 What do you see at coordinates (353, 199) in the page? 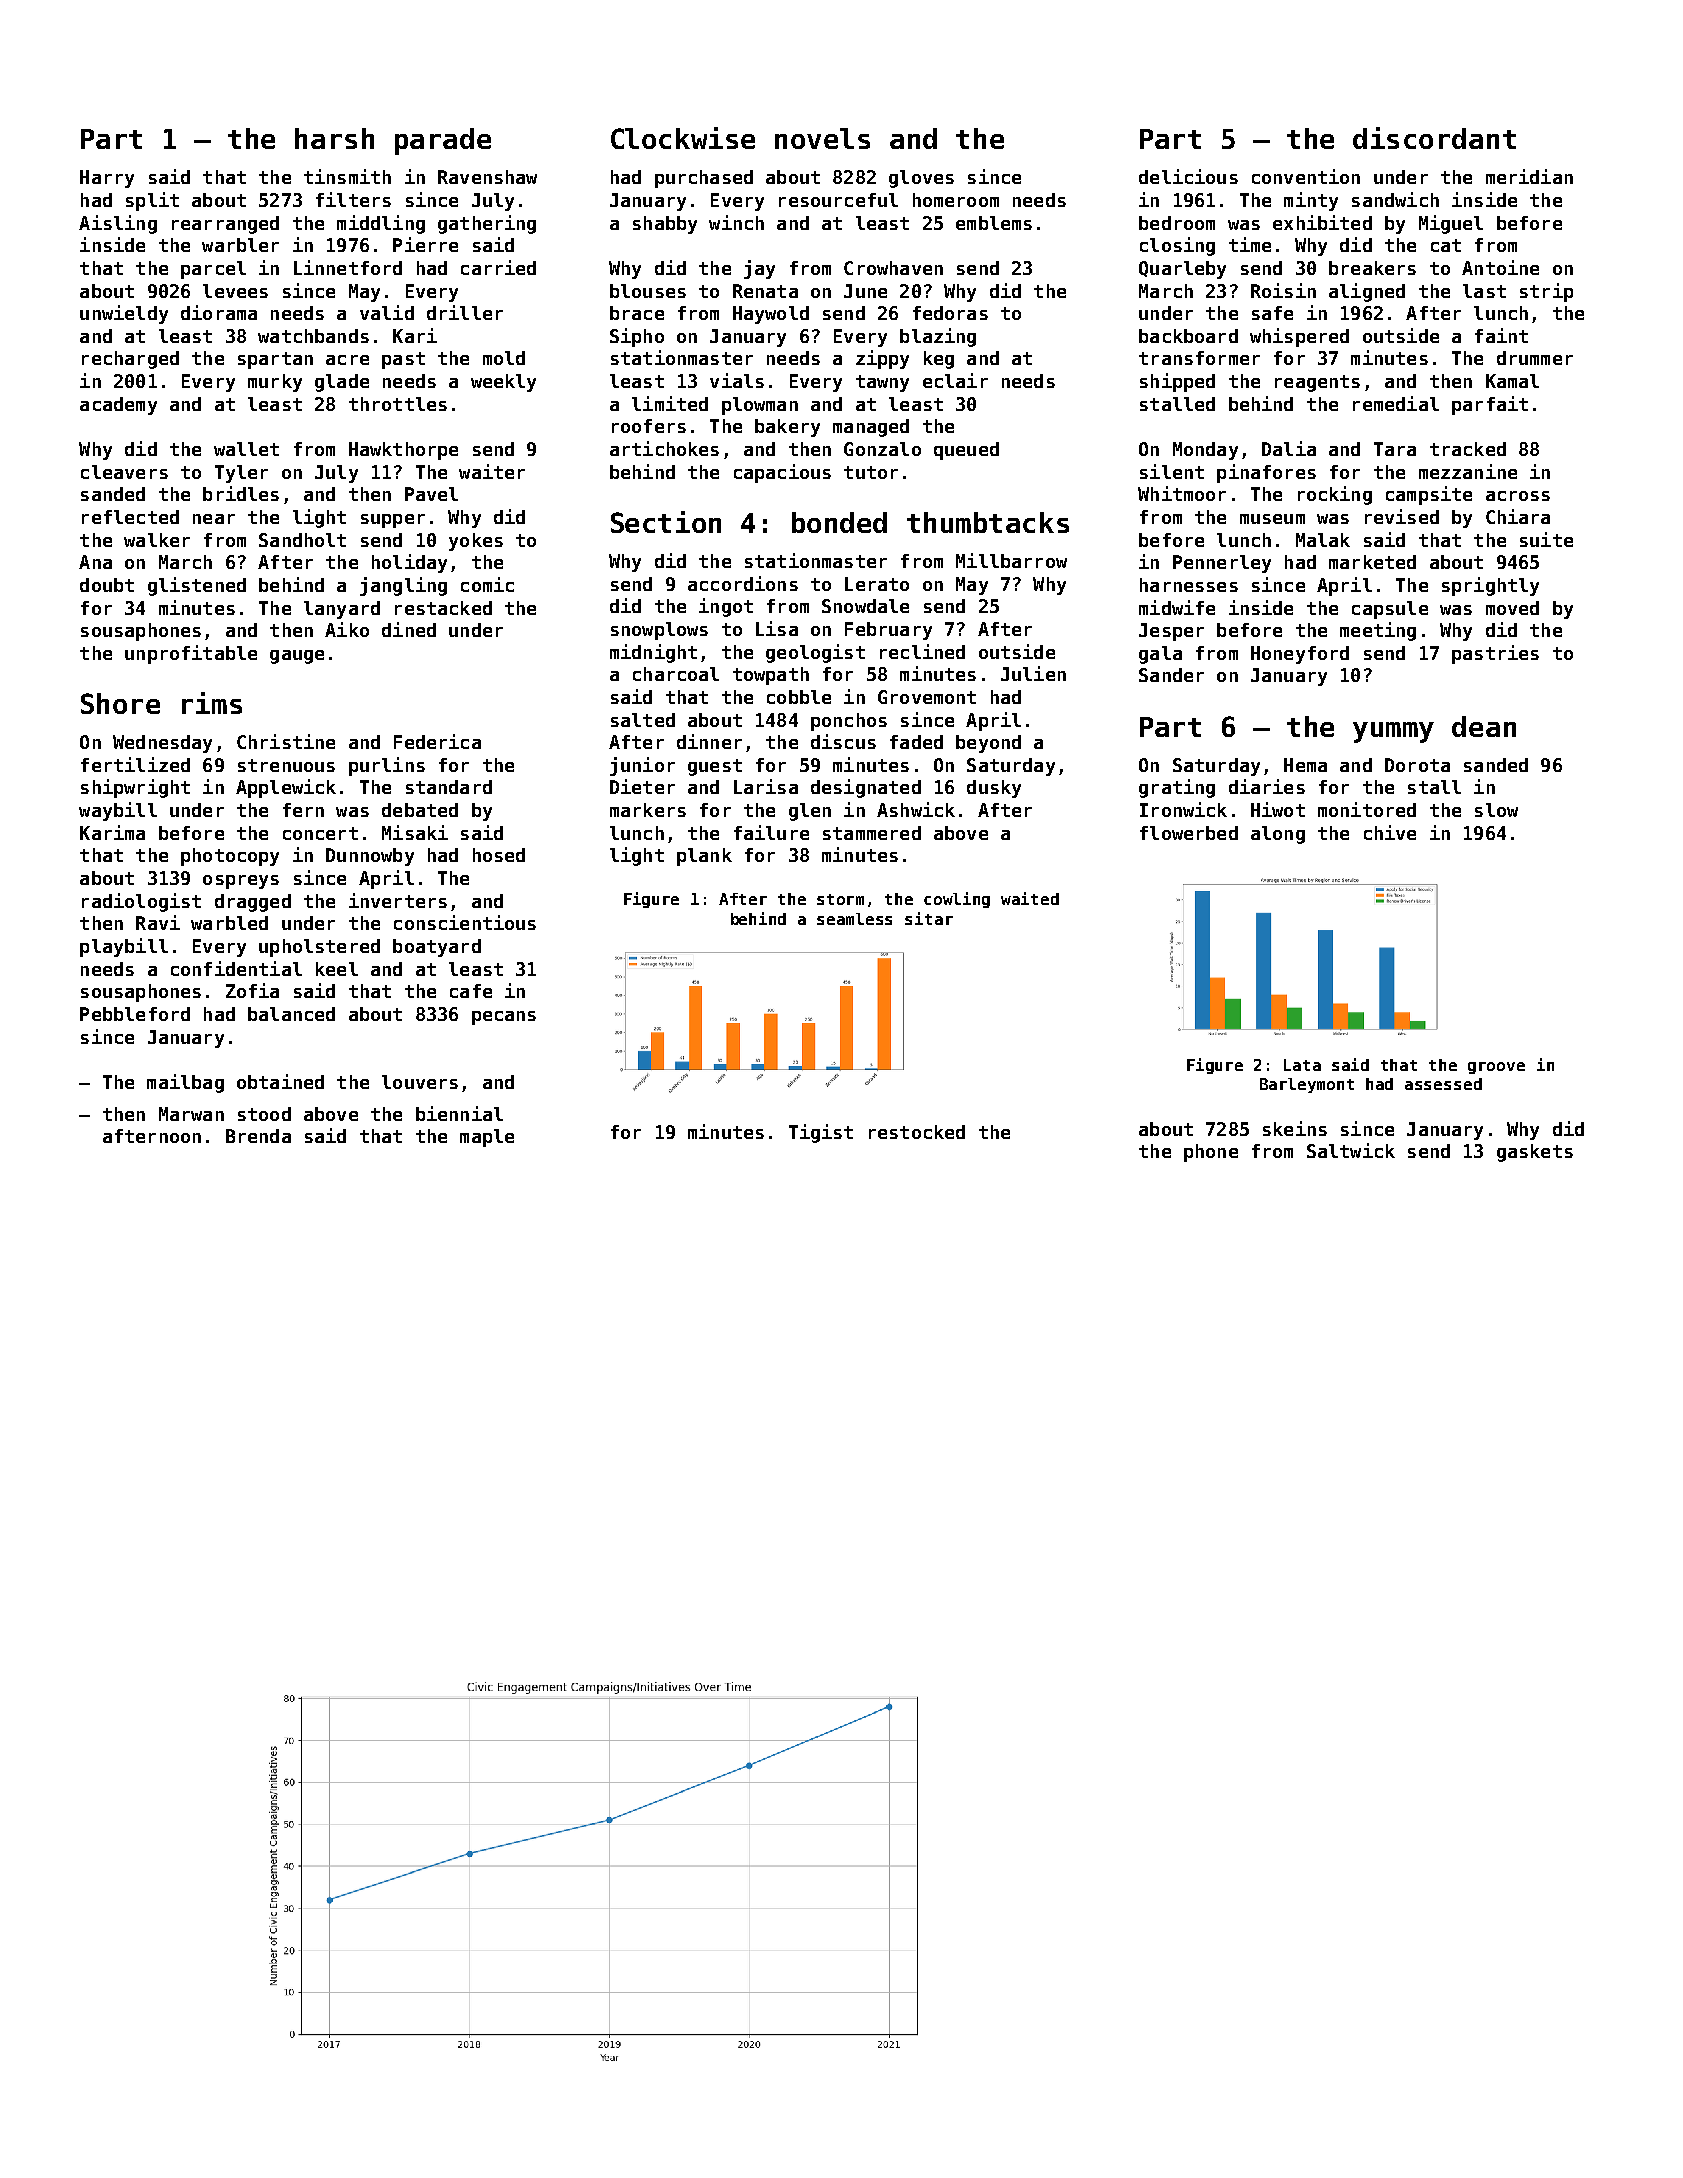
I see `filters` at bounding box center [353, 199].
